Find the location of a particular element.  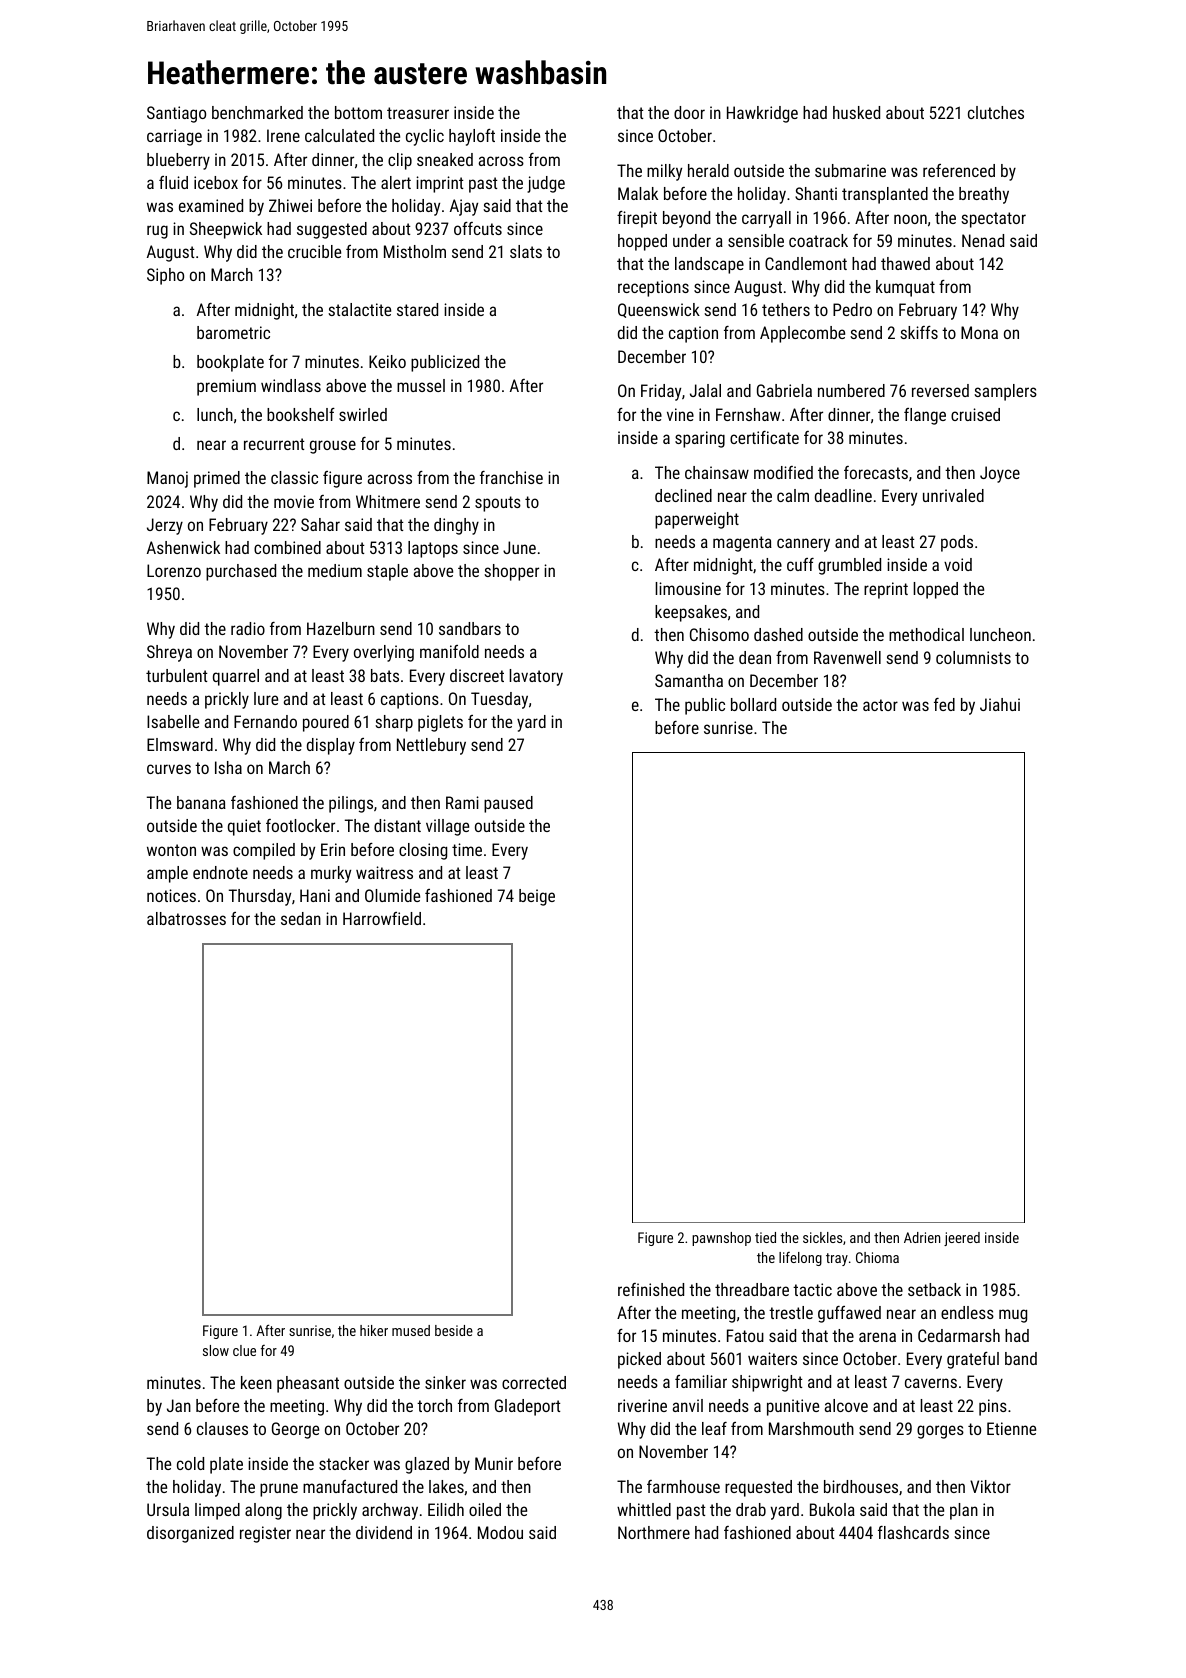

stared is located at coordinates (417, 309).
